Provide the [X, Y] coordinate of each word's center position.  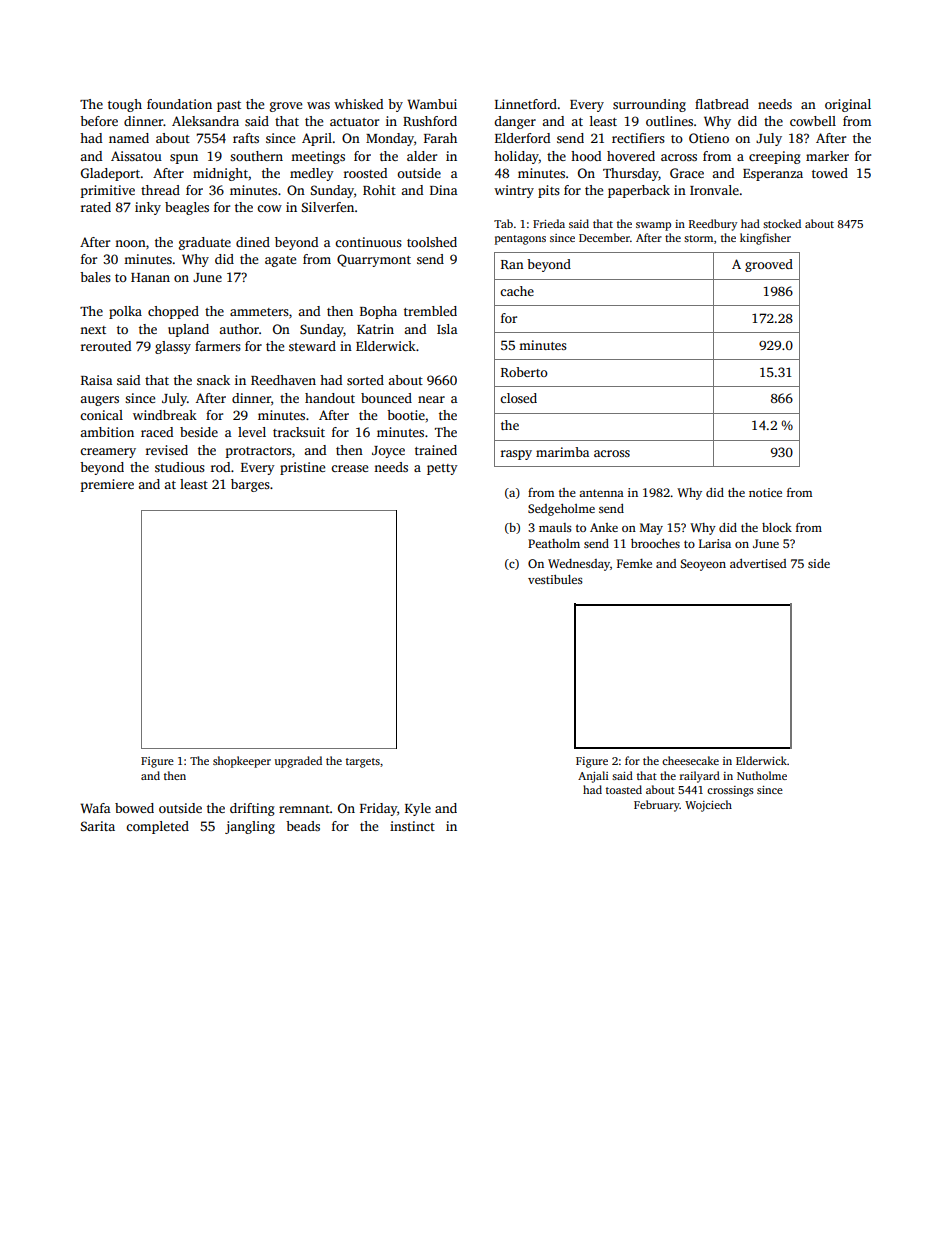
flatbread [722, 104]
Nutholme [762, 775]
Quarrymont [374, 260]
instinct [412, 826]
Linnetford [526, 104]
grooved [769, 265]
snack [213, 380]
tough [125, 105]
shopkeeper [242, 762]
